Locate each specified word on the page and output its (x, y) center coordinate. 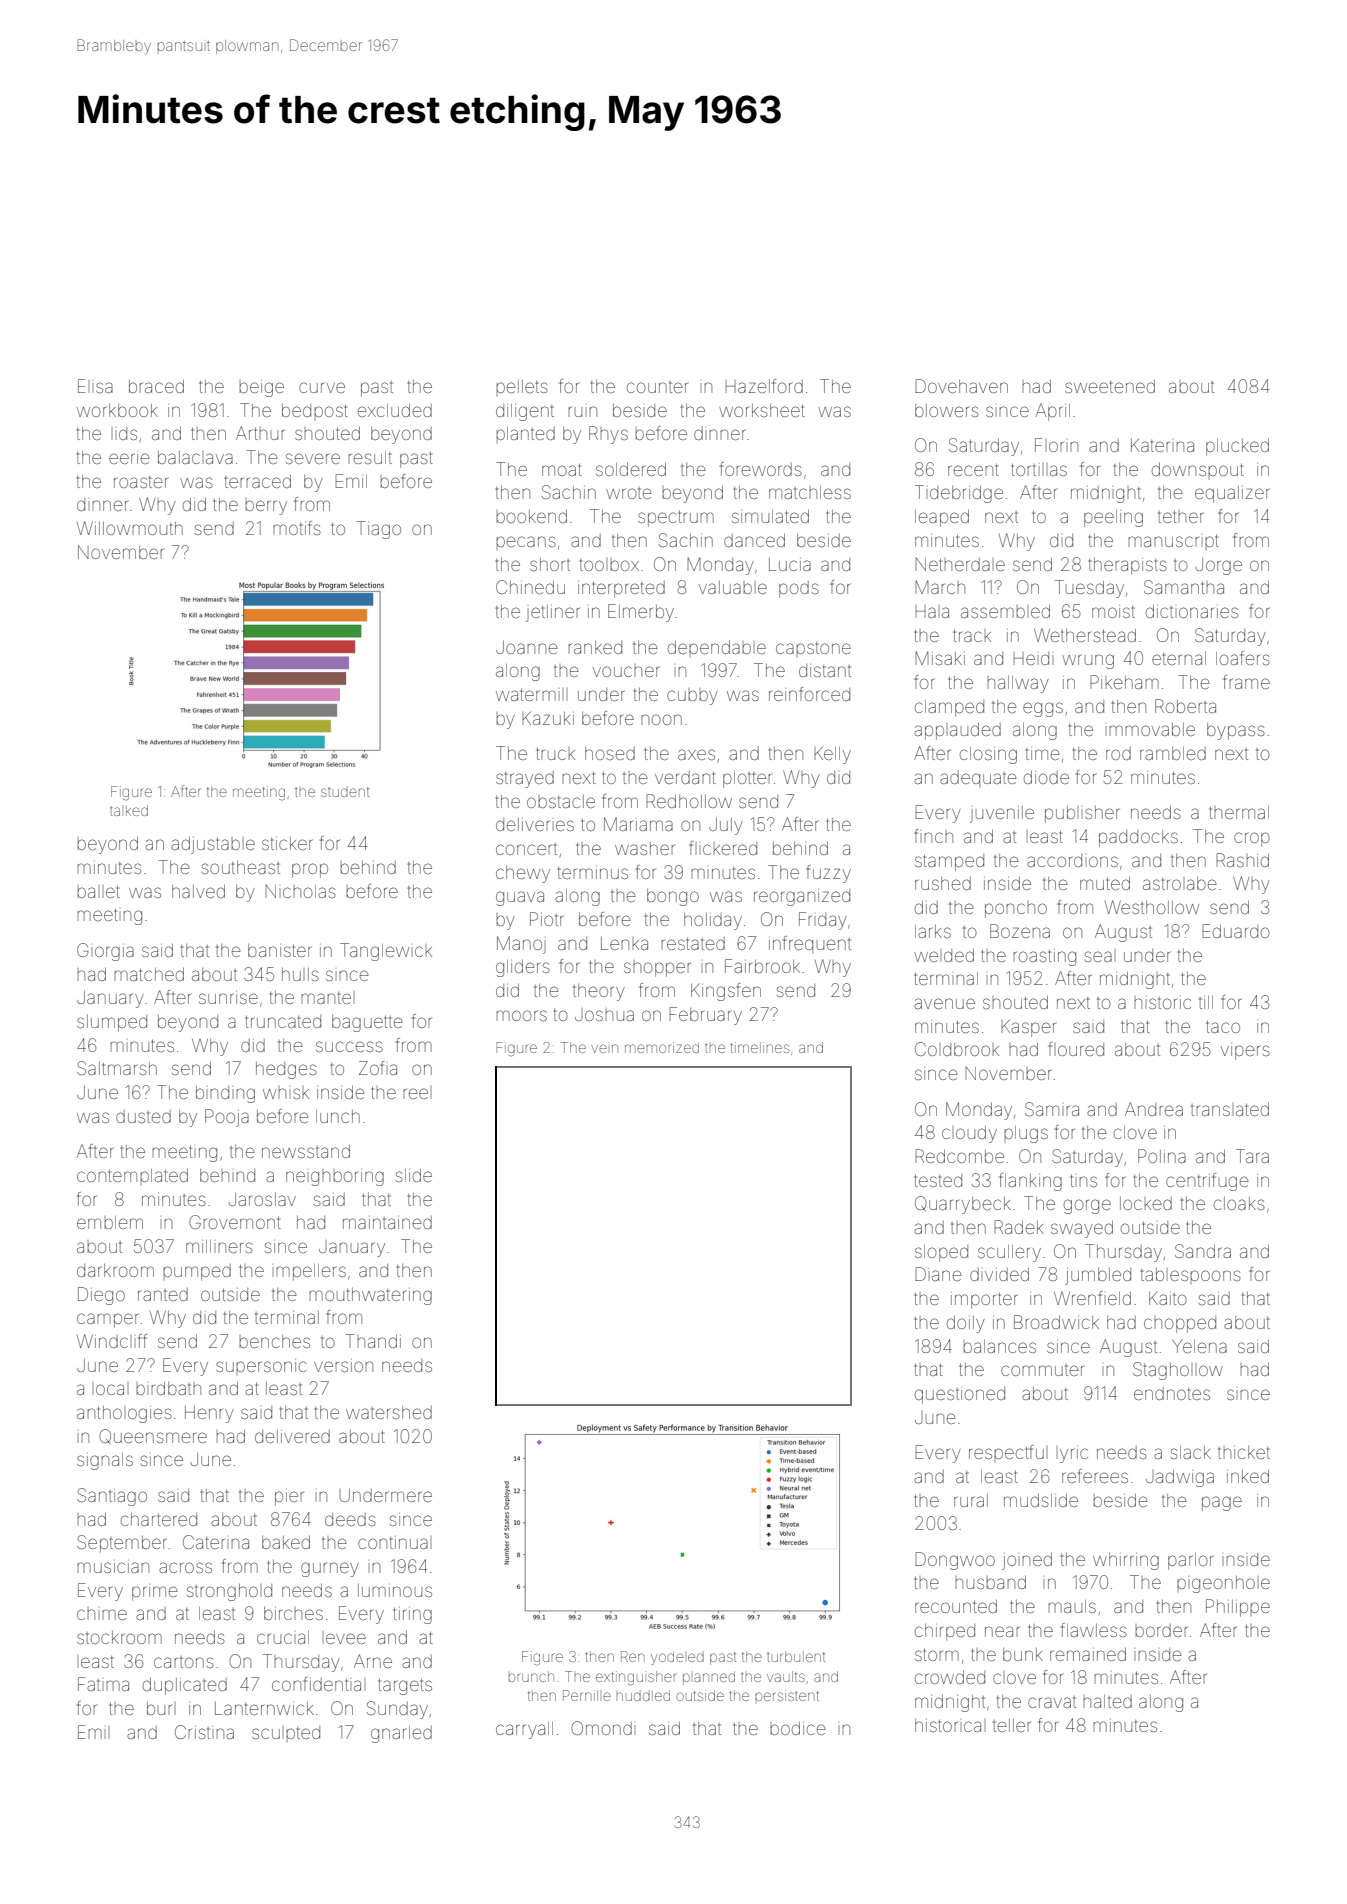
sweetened (1110, 386)
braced (156, 386)
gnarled (401, 1734)
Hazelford (764, 386)
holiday (713, 921)
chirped (945, 1632)
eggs (1043, 709)
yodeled (677, 1658)
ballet (98, 892)
